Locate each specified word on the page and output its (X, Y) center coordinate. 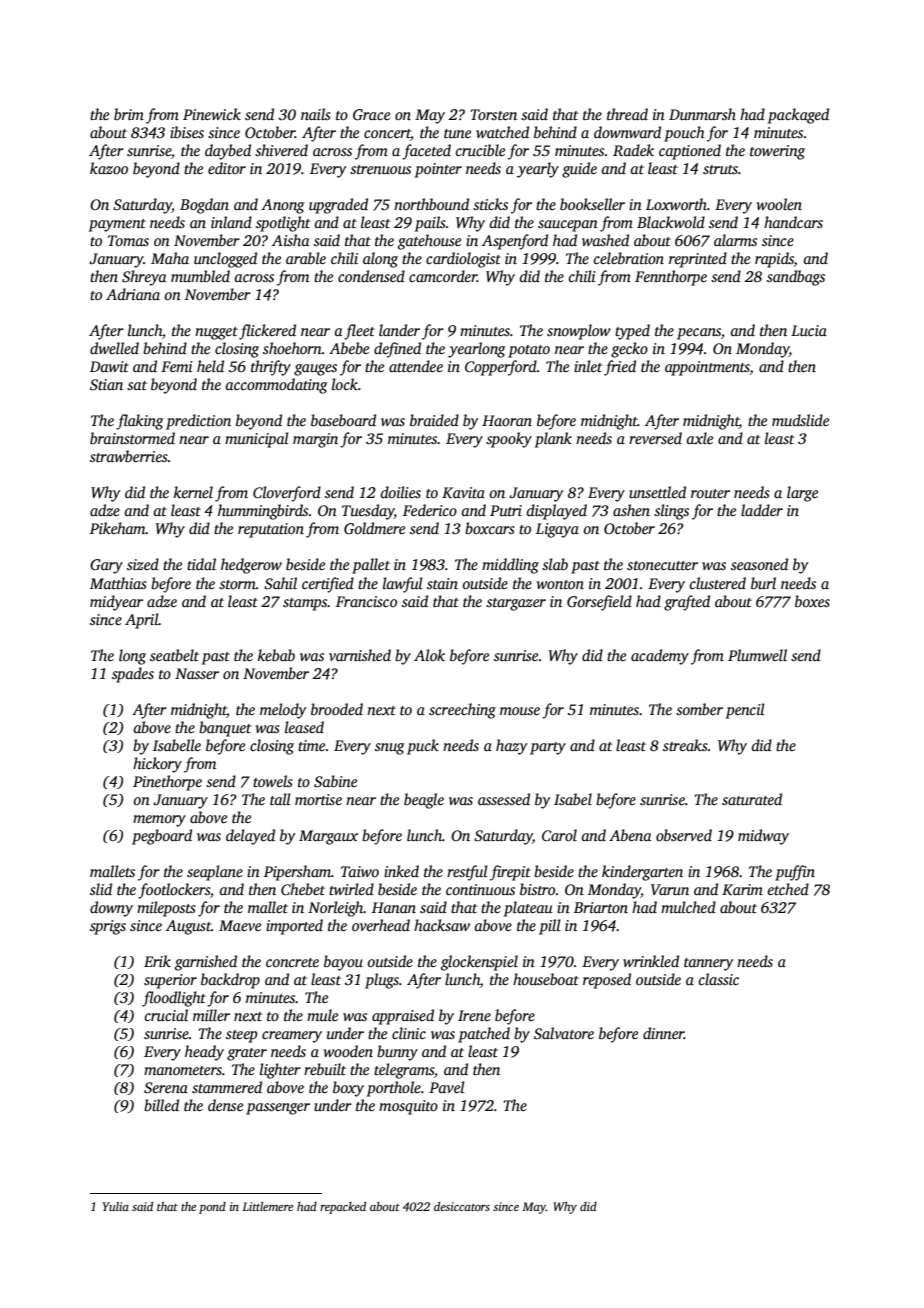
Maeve (240, 925)
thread (627, 114)
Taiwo (360, 871)
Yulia (115, 1206)
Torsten (493, 114)
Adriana (133, 294)
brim (129, 114)
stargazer (516, 604)
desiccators (462, 1206)
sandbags (796, 278)
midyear (116, 603)
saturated (752, 799)
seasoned (759, 564)
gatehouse (429, 242)
